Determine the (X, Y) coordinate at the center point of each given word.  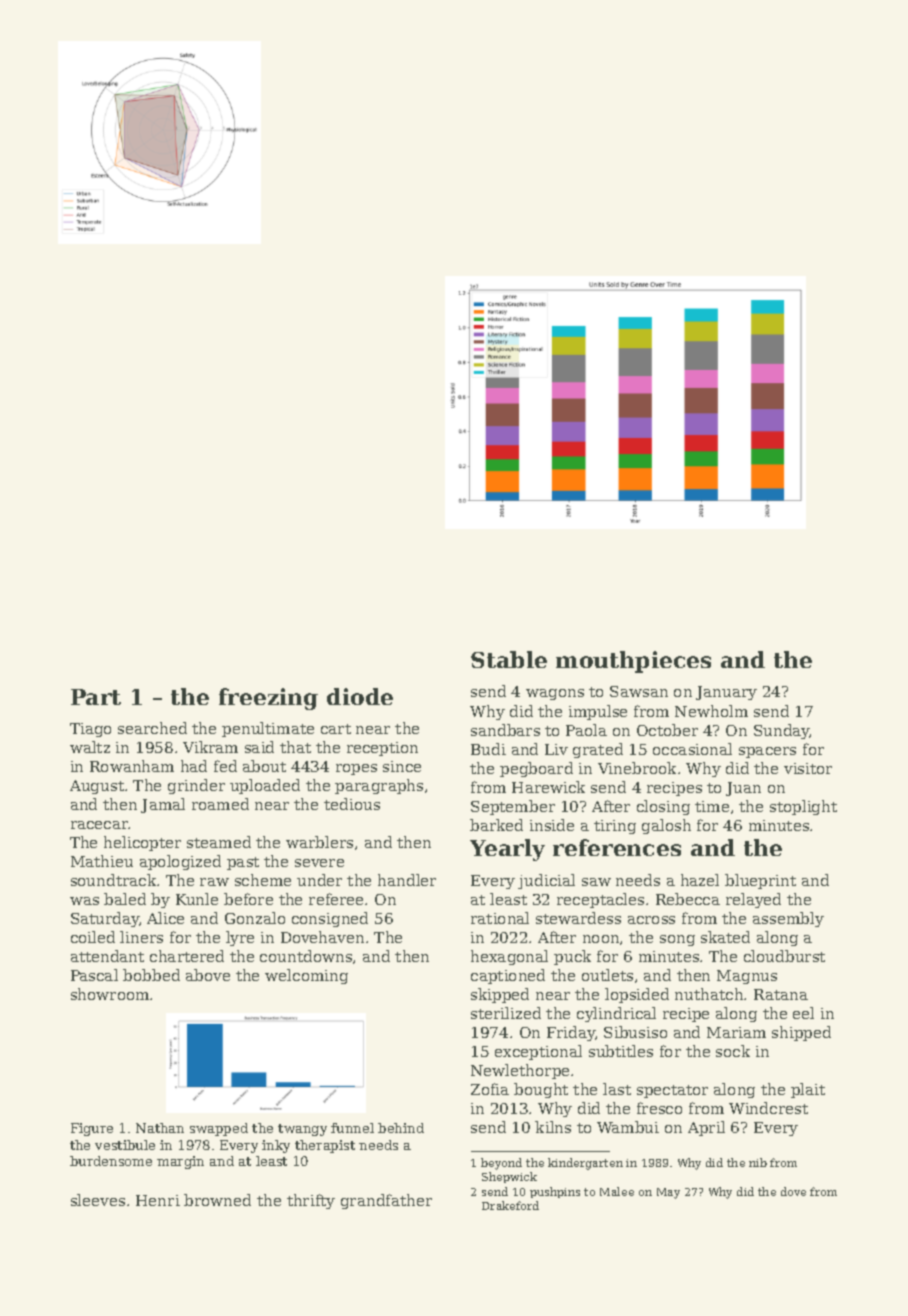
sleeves (98, 1200)
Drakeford (510, 1205)
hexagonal (509, 957)
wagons (555, 694)
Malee (617, 1191)
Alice (165, 918)
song (677, 940)
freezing (268, 699)
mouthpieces (633, 662)
